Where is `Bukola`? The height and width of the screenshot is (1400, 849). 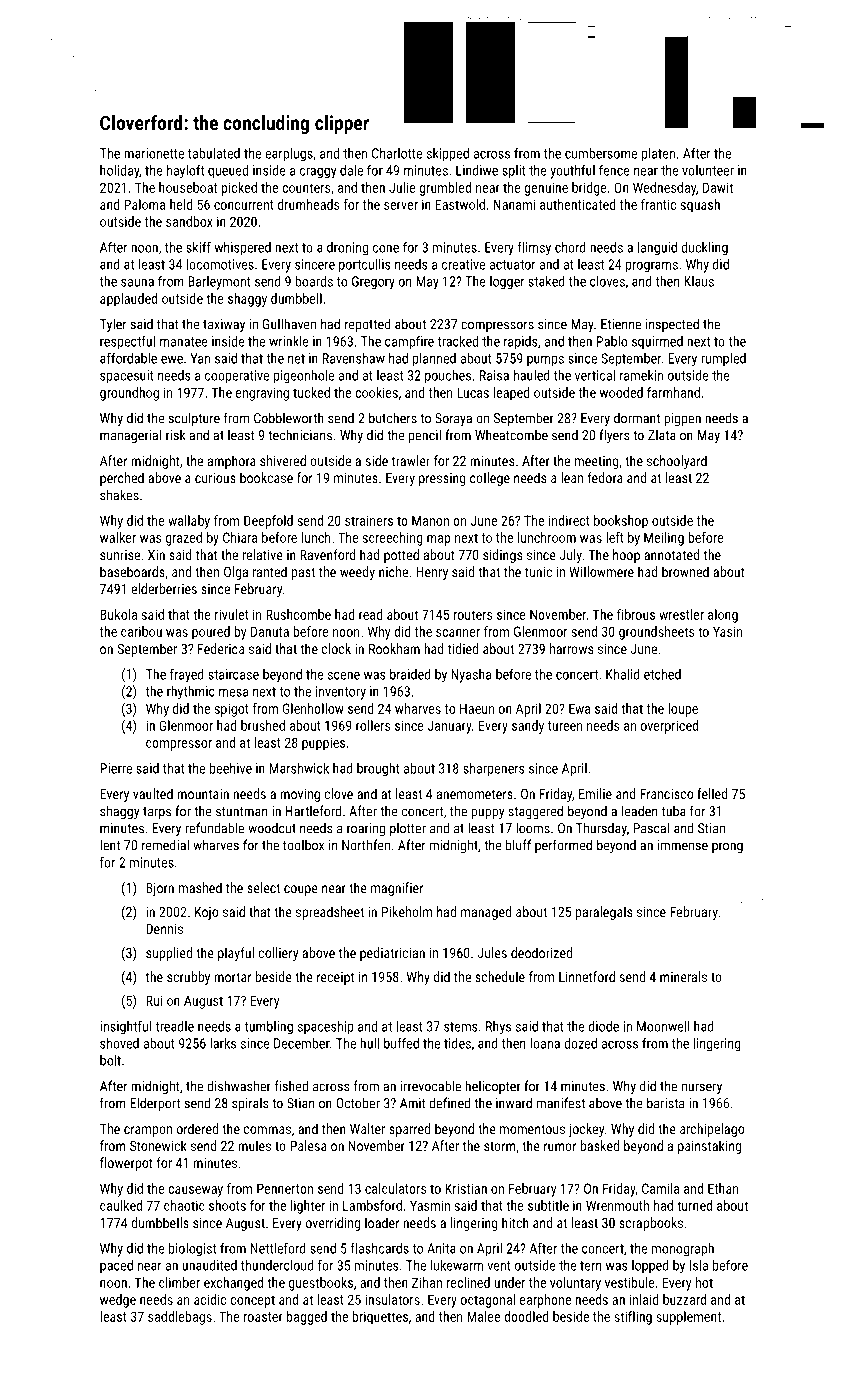
Bukola is located at coordinates (119, 614).
